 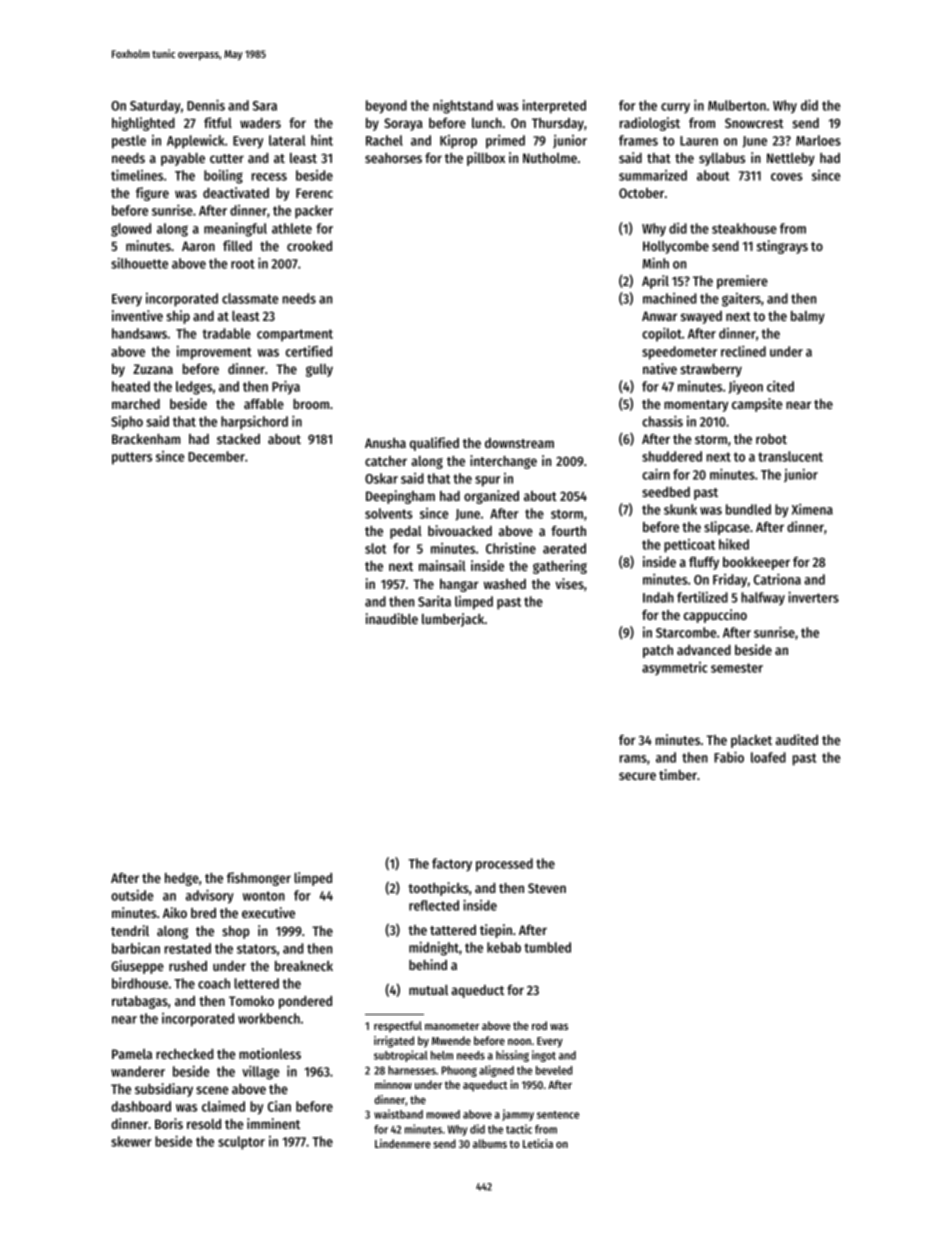 What do you see at coordinates (392, 618) in the document?
I see `inaudible` at bounding box center [392, 618].
